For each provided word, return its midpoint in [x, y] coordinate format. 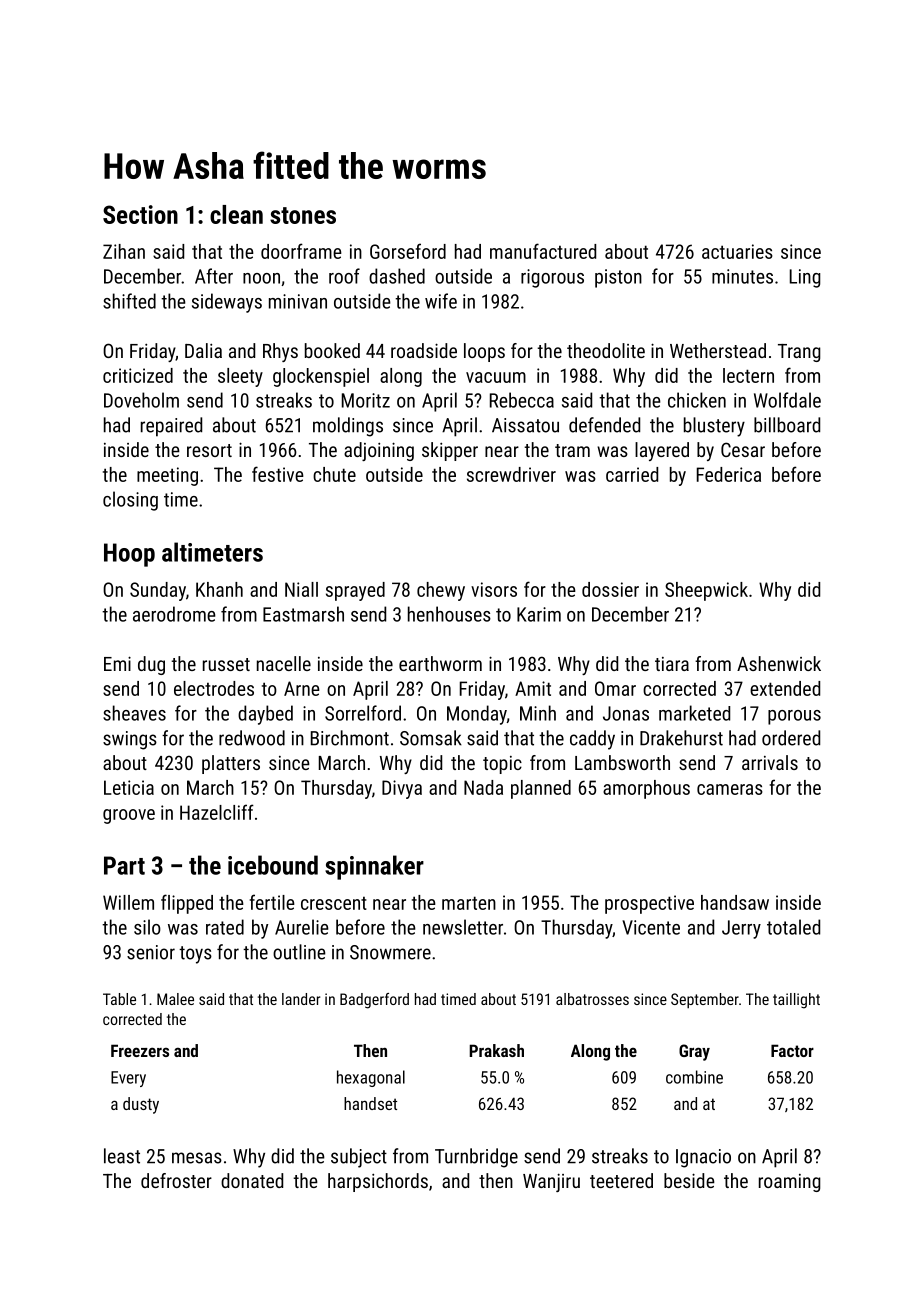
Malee [175, 999]
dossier [610, 589]
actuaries [737, 251]
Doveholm [141, 400]
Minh [538, 713]
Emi [117, 663]
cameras [730, 789]
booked [332, 350]
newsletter [463, 927]
